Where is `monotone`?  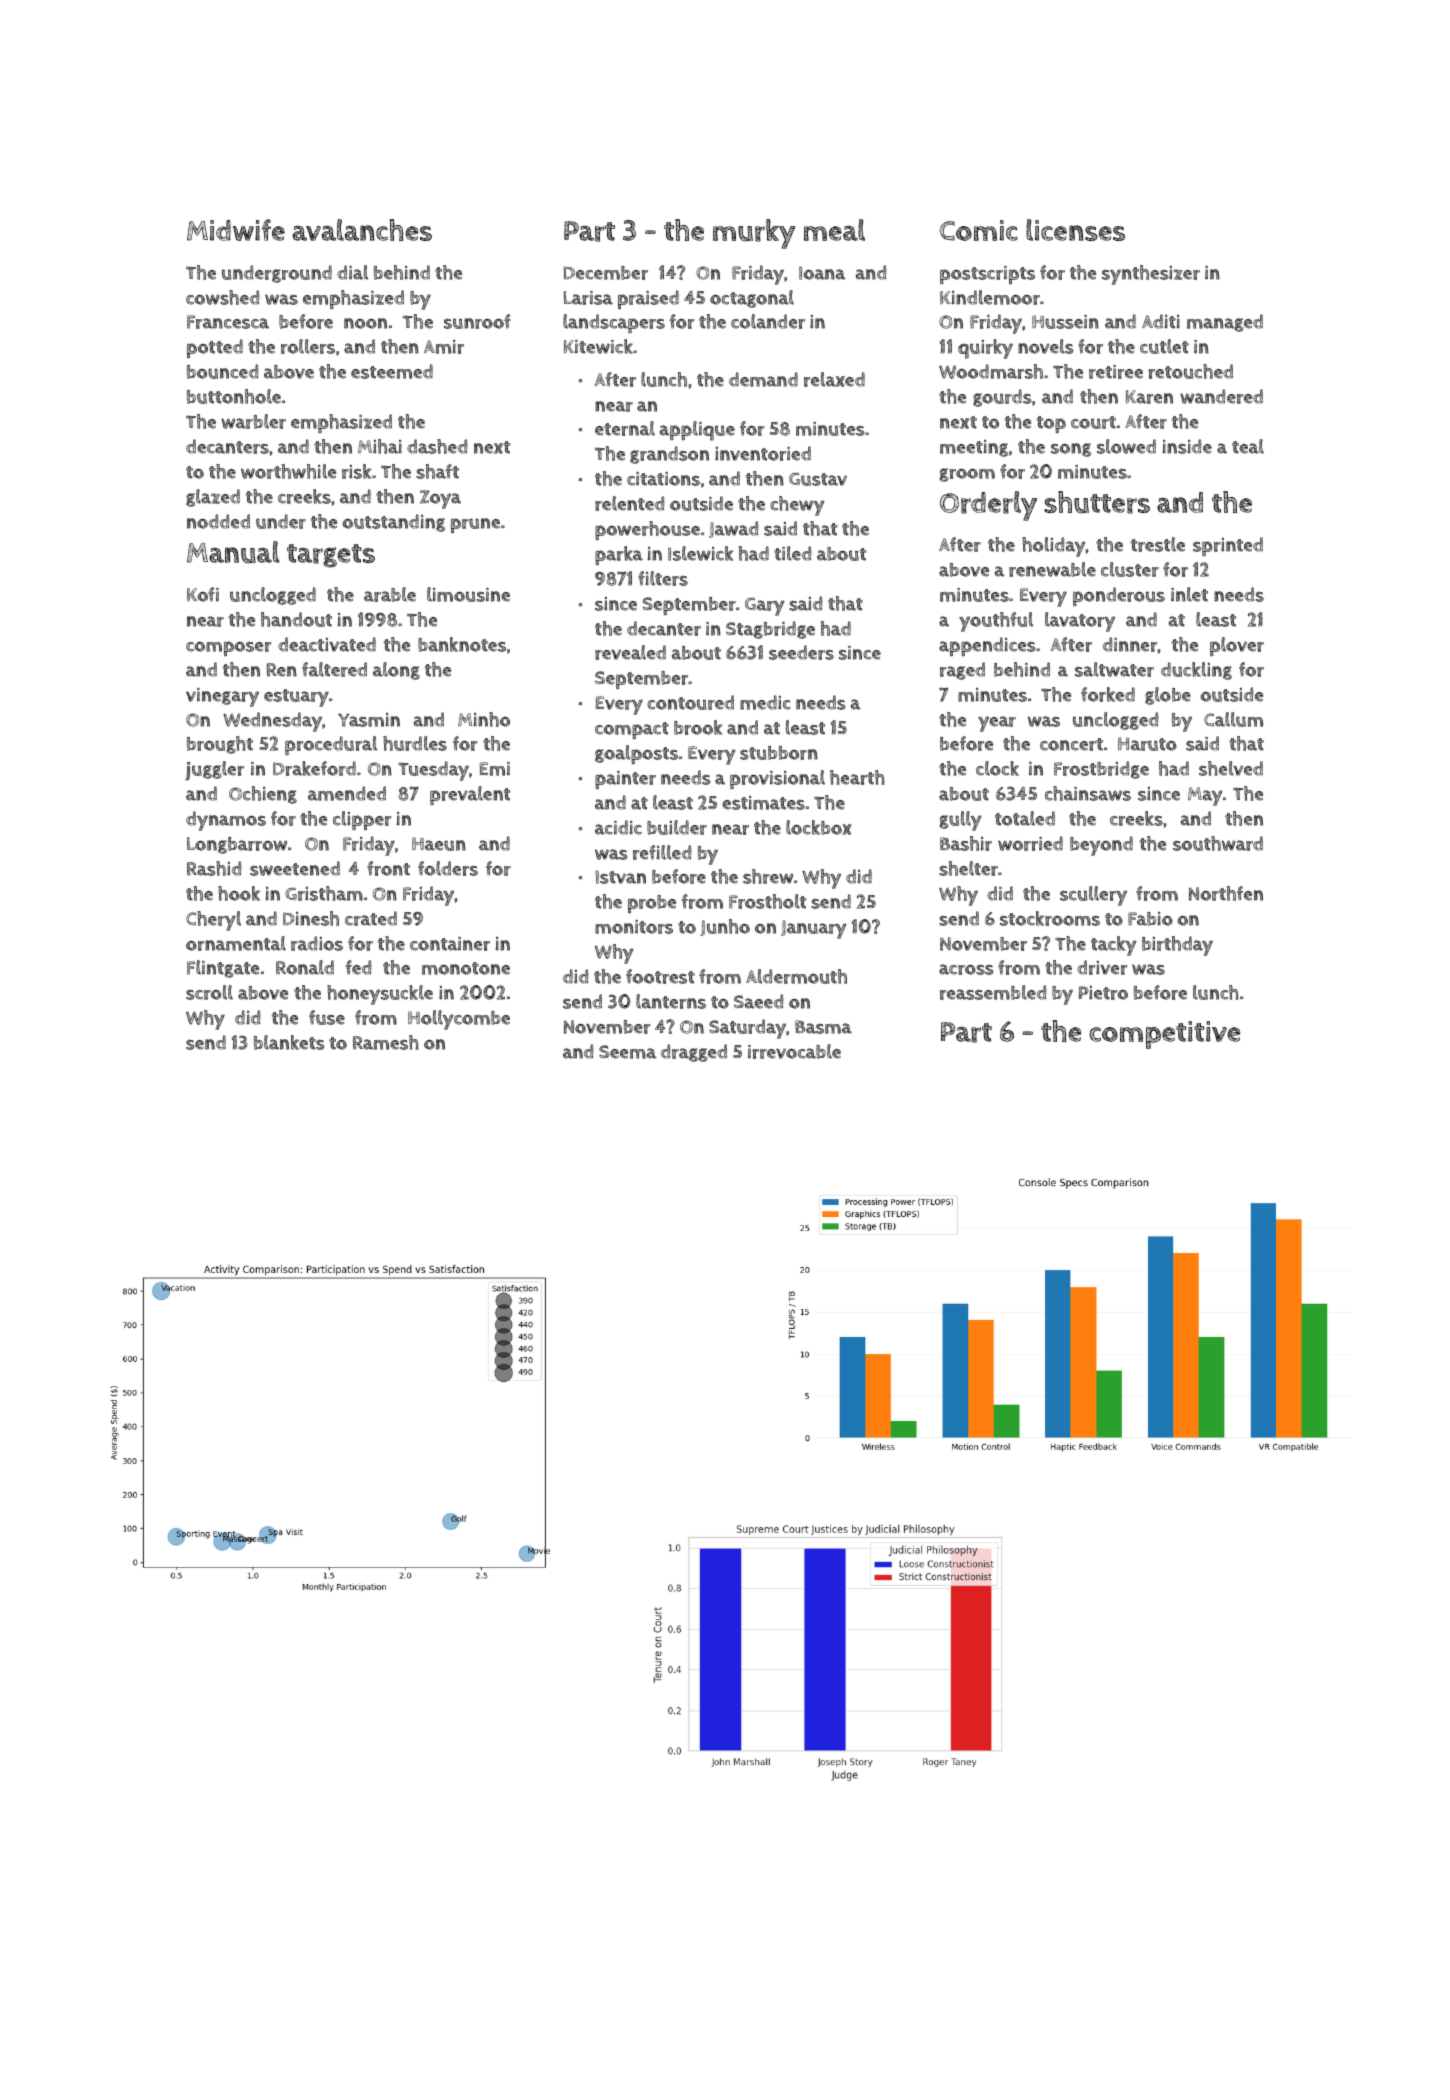 monotone is located at coordinates (466, 968).
